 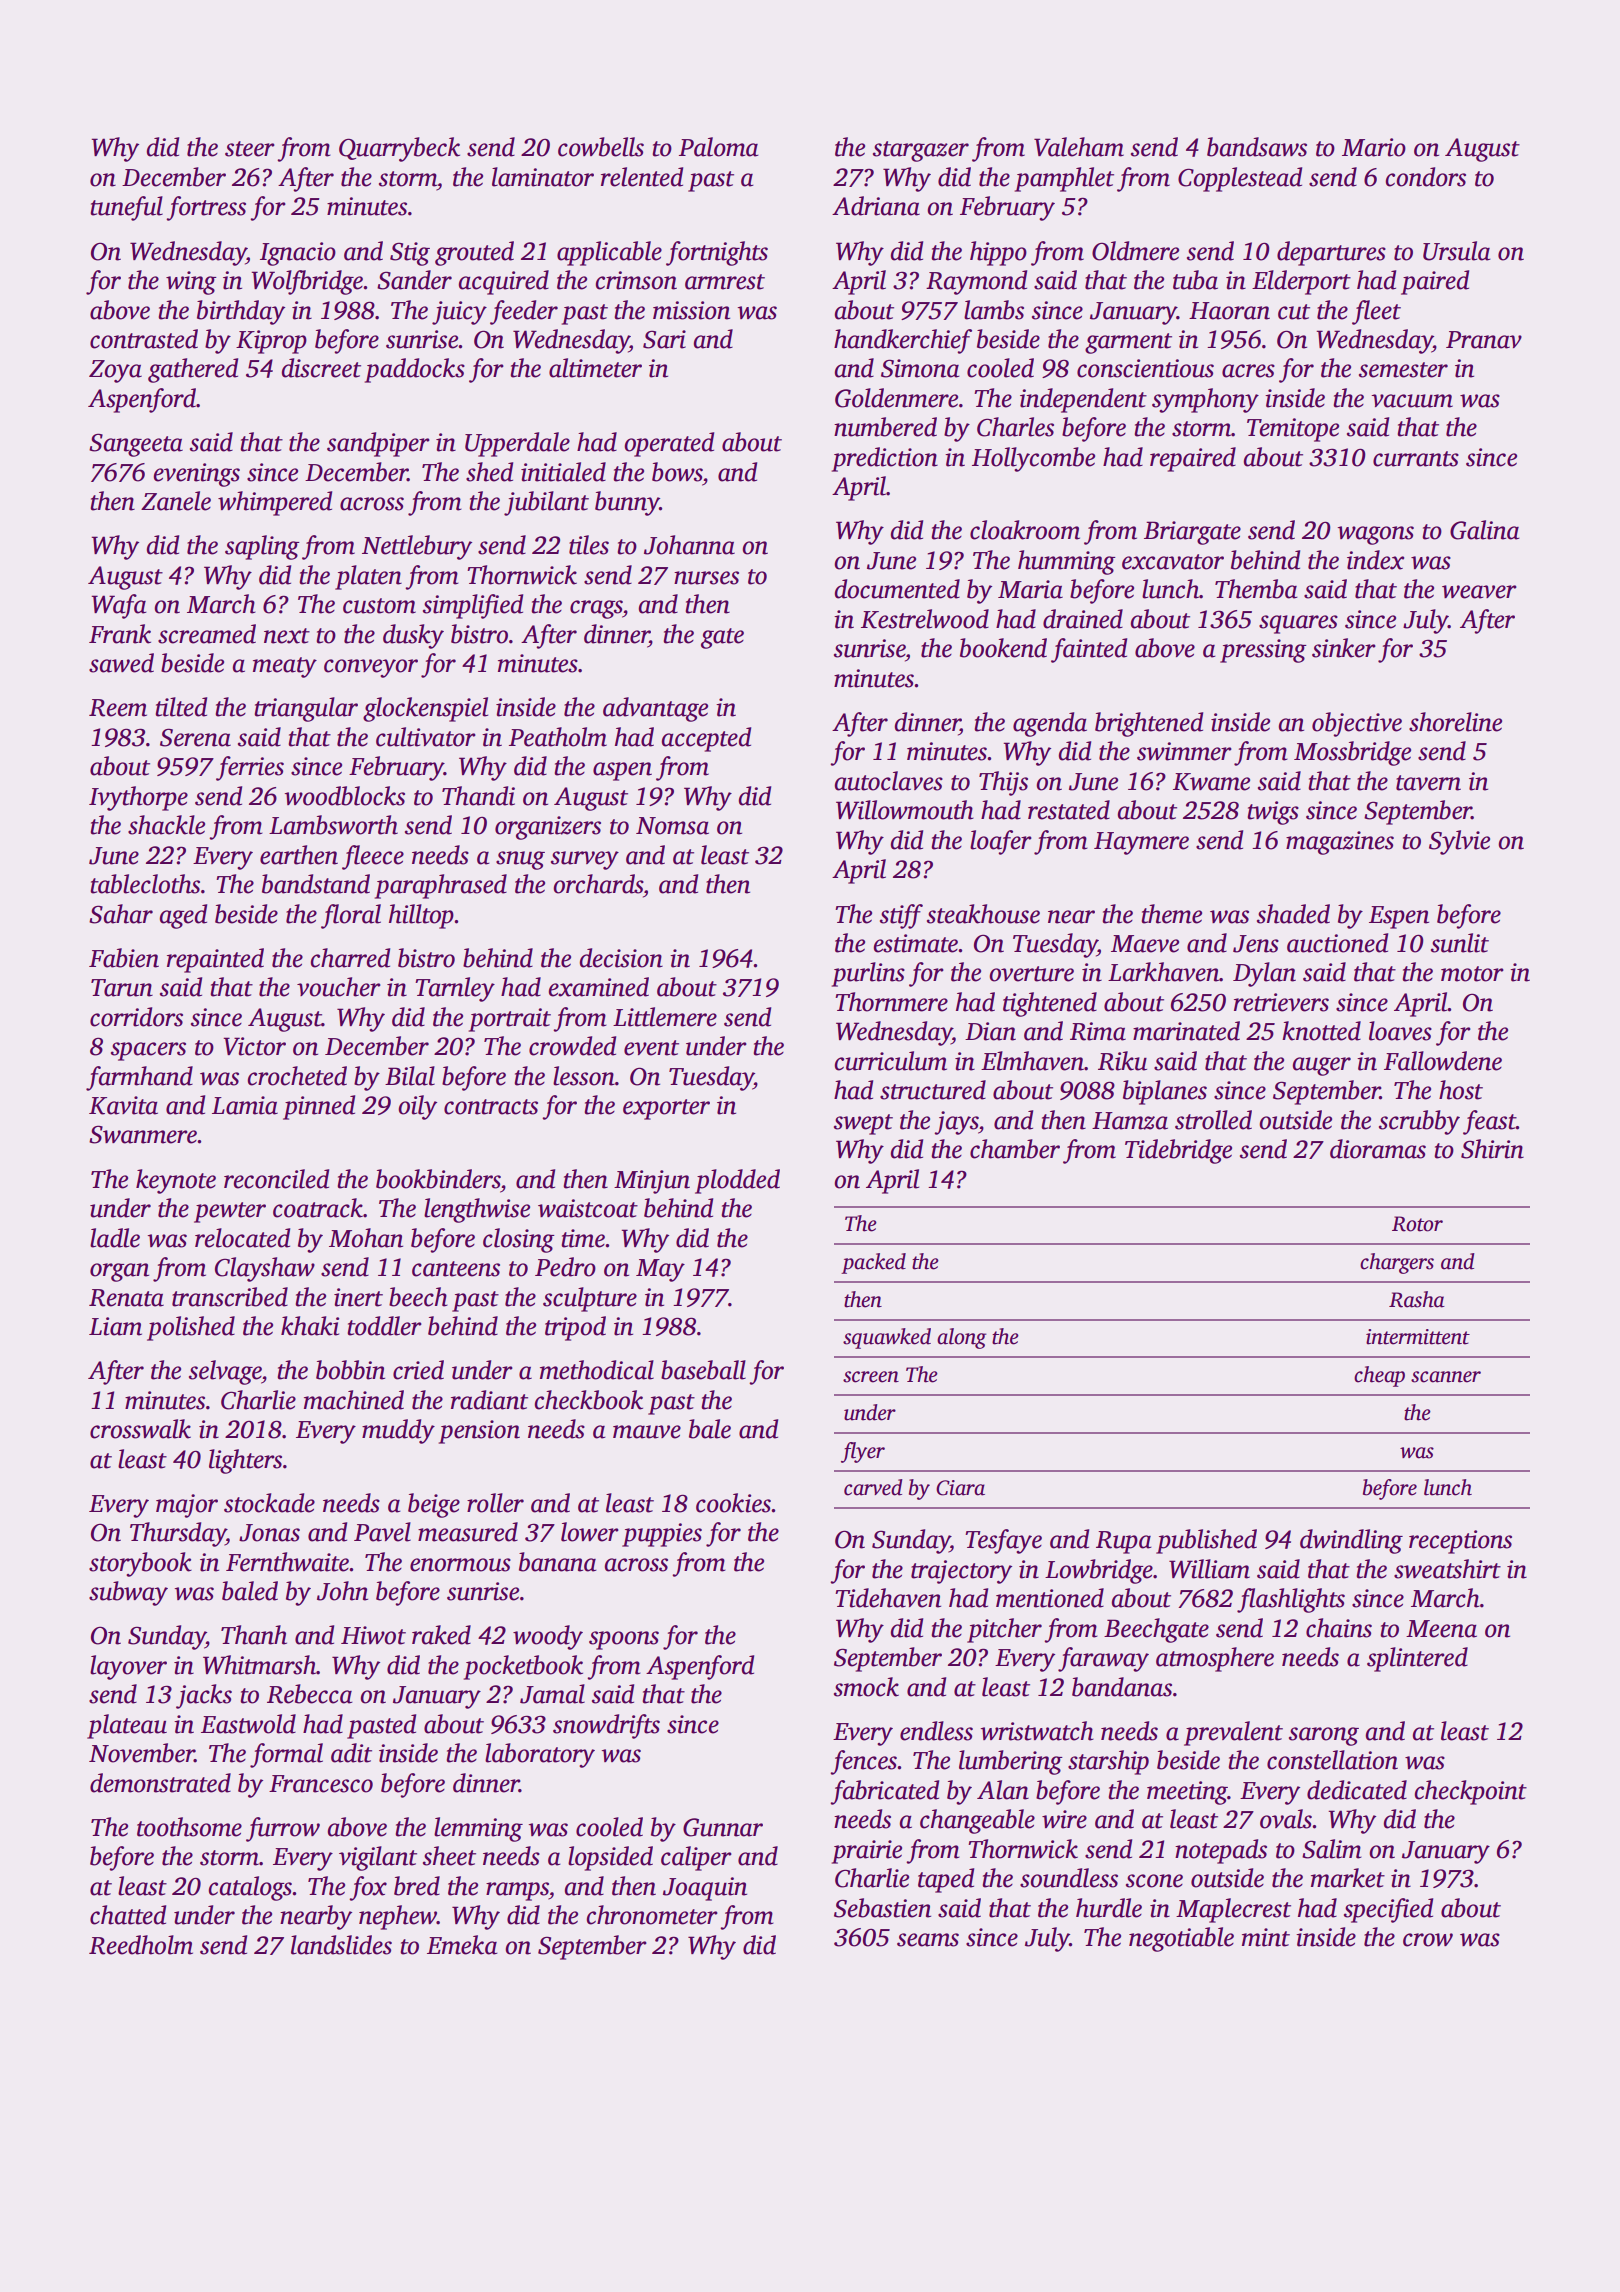 I want to click on Temitope, so click(x=1293, y=430).
